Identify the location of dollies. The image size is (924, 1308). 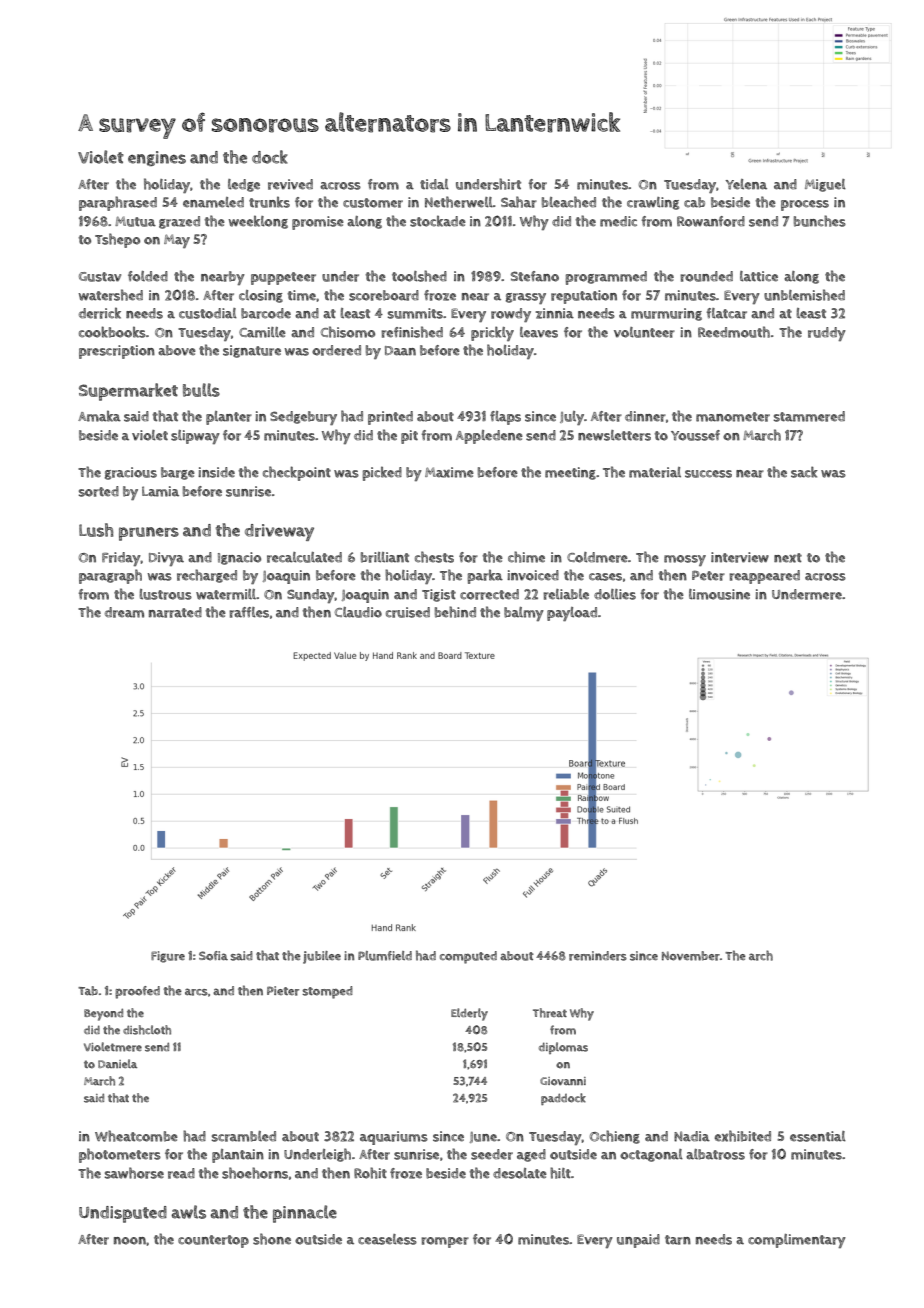
(615, 594).
